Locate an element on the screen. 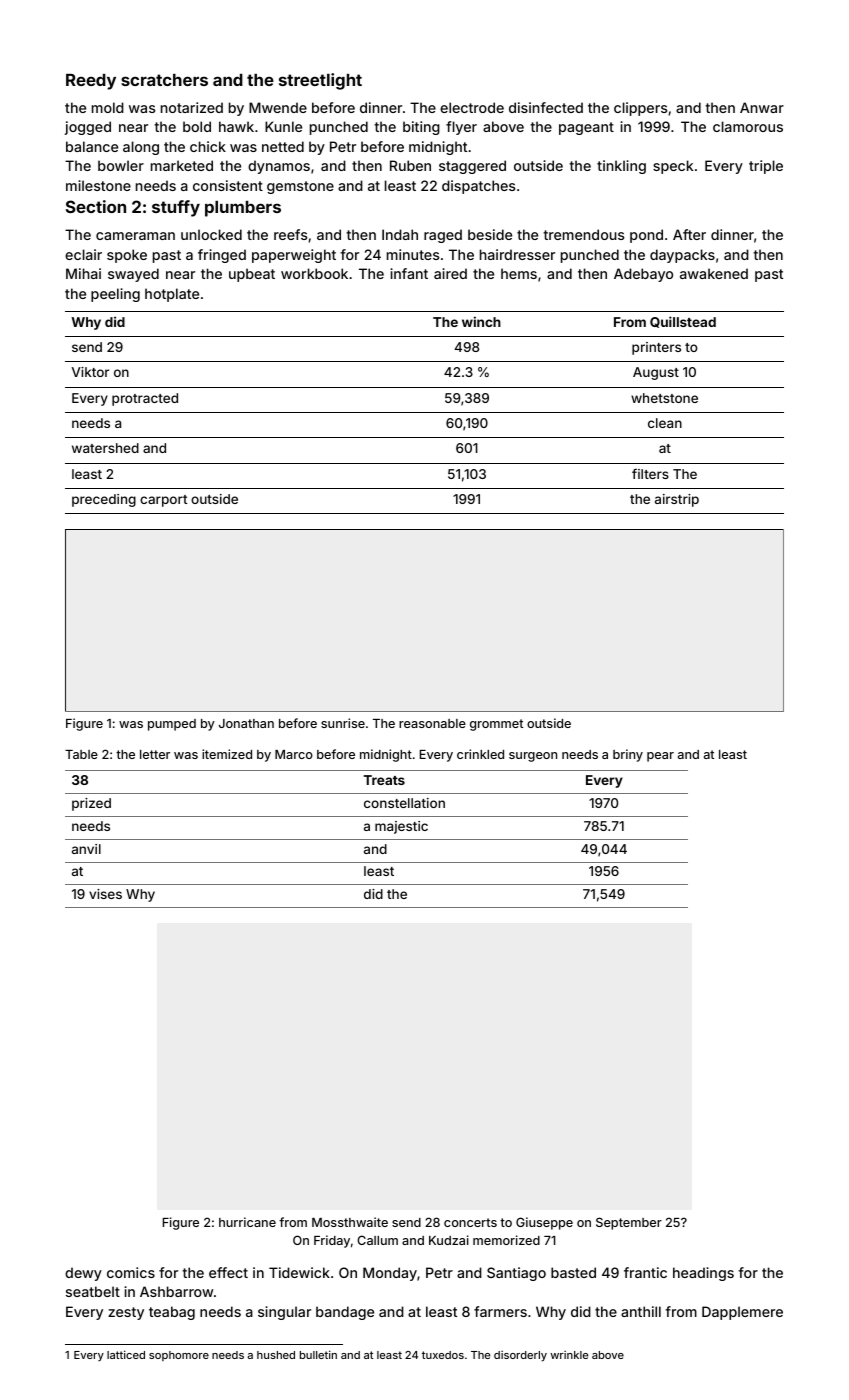 The height and width of the screenshot is (1400, 849). airstrip is located at coordinates (677, 500).
